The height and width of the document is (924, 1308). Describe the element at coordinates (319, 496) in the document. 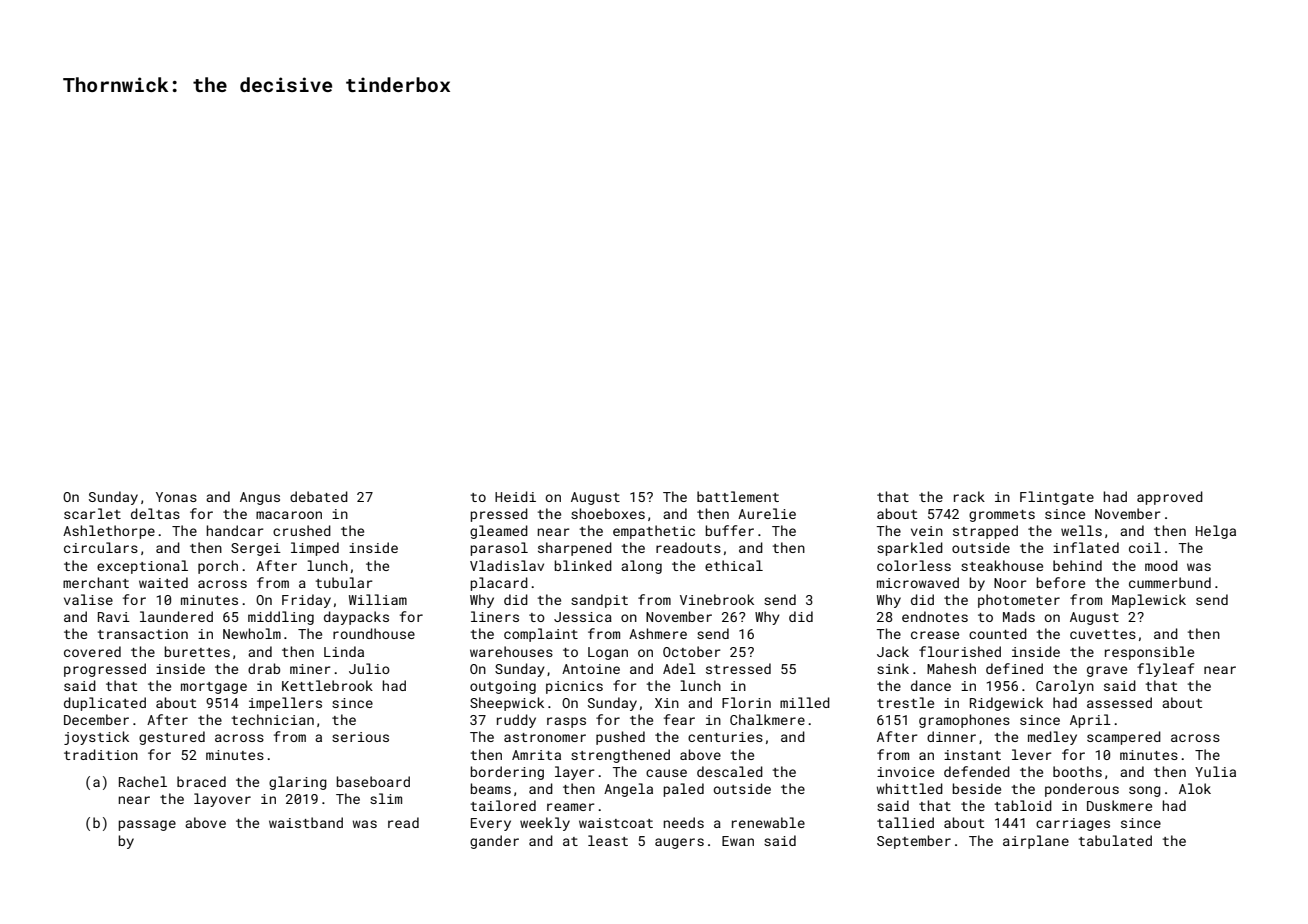

I see `debated` at that location.
